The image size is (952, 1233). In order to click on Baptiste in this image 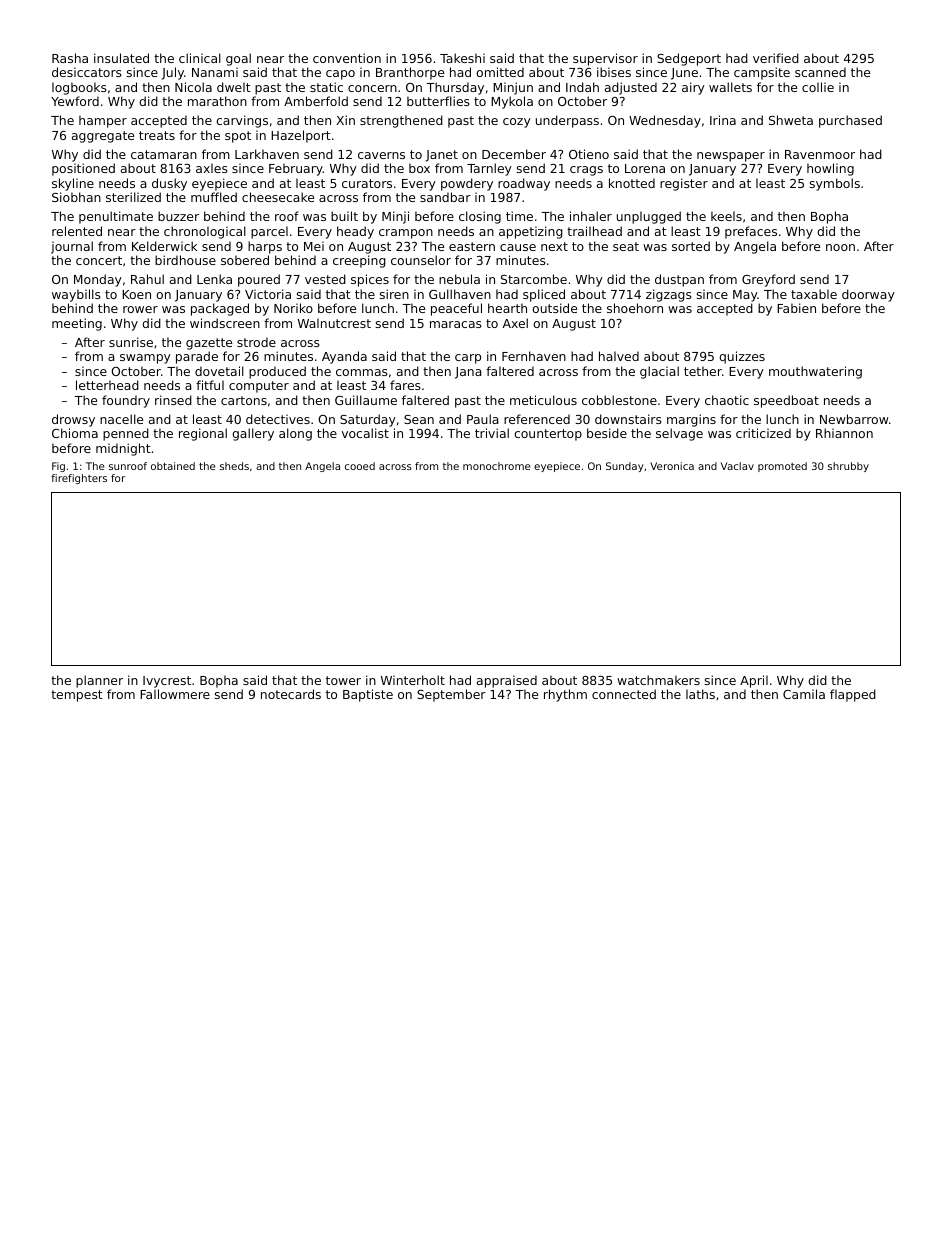, I will do `click(368, 695)`.
